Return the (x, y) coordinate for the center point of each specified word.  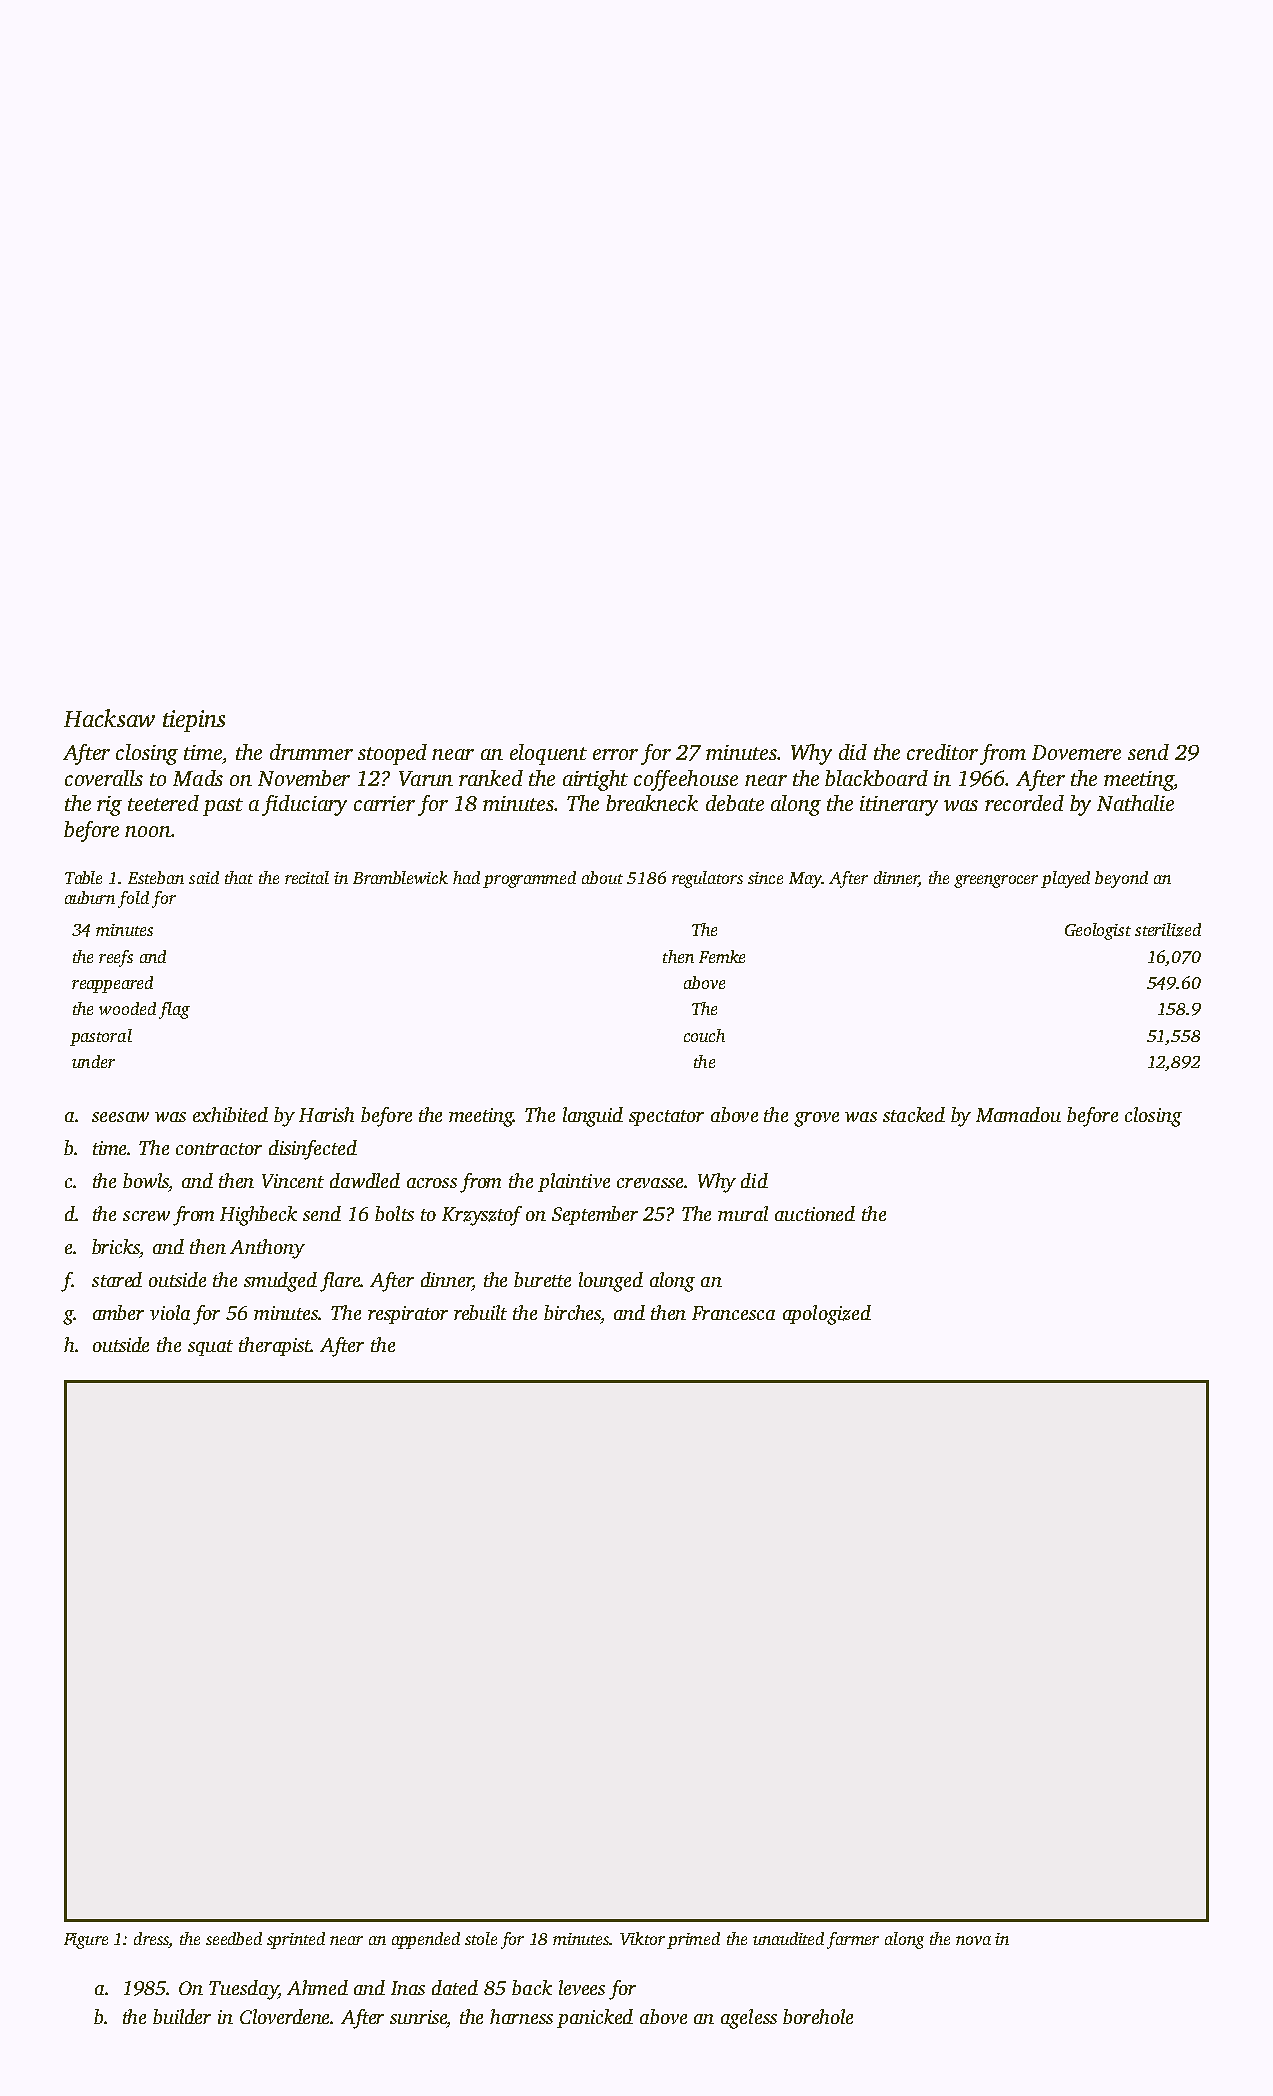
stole (481, 1938)
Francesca (733, 1313)
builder (182, 2016)
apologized (827, 1315)
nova (973, 1940)
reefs (116, 958)
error (615, 754)
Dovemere (1076, 752)
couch (704, 1035)
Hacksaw (109, 718)
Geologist (1098, 931)
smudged (280, 1282)
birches (572, 1312)
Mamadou (1018, 1114)
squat (210, 1348)
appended (426, 1940)
